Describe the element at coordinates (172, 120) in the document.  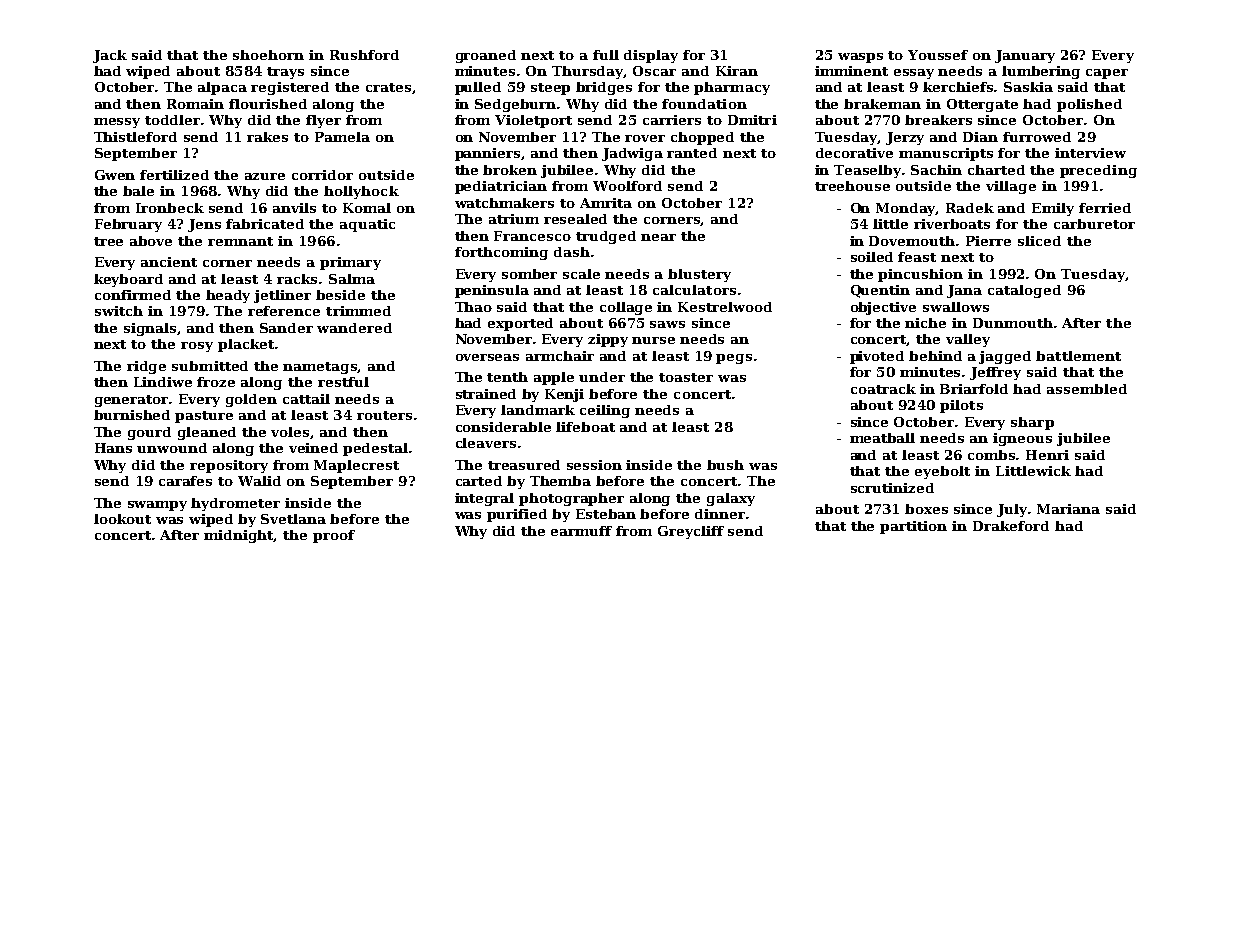
I see `toddler` at that location.
